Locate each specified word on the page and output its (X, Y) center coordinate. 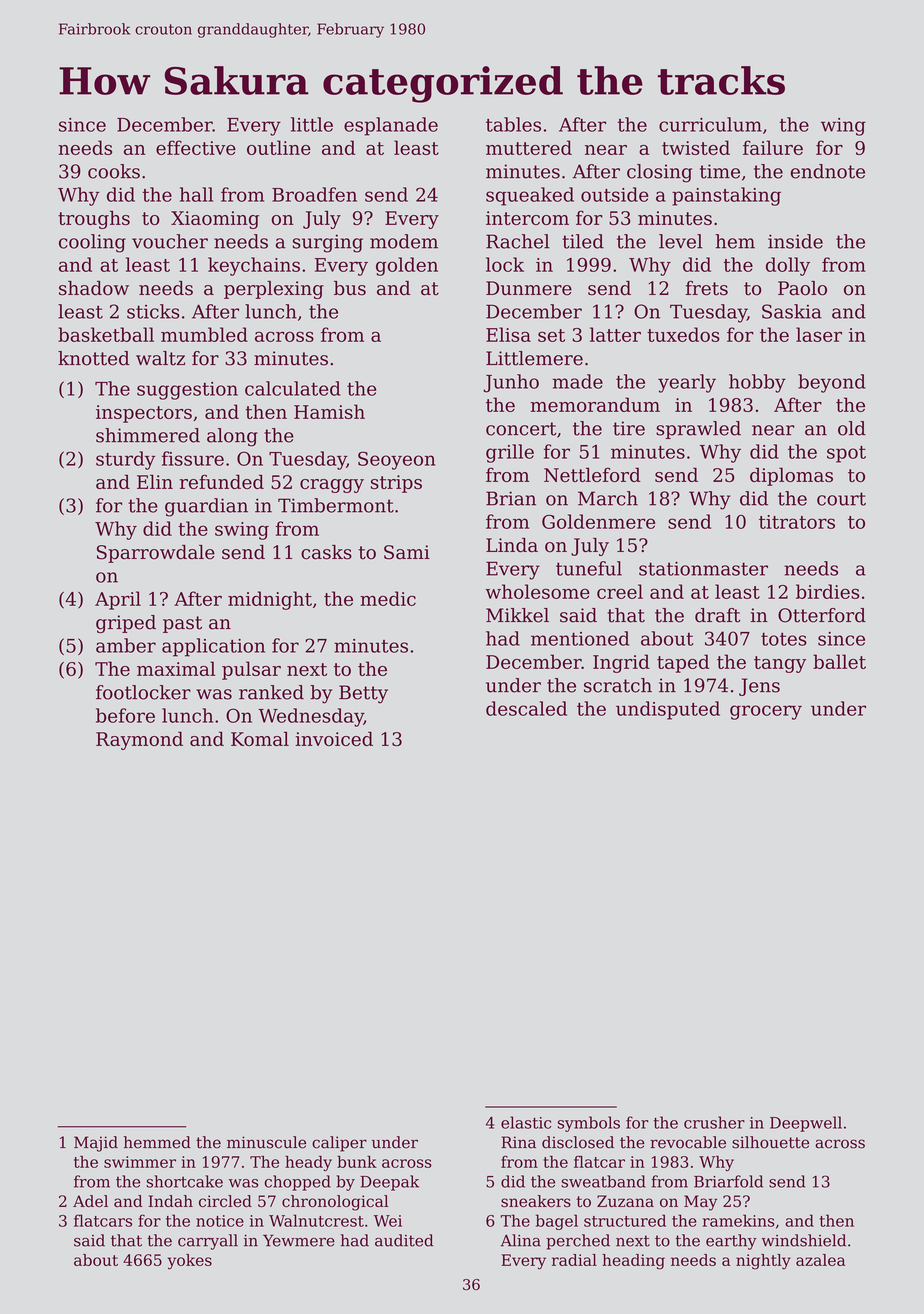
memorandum (595, 404)
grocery (766, 712)
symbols (589, 1124)
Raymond (139, 740)
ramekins (739, 1220)
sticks (153, 311)
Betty (363, 694)
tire (629, 428)
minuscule (266, 1142)
